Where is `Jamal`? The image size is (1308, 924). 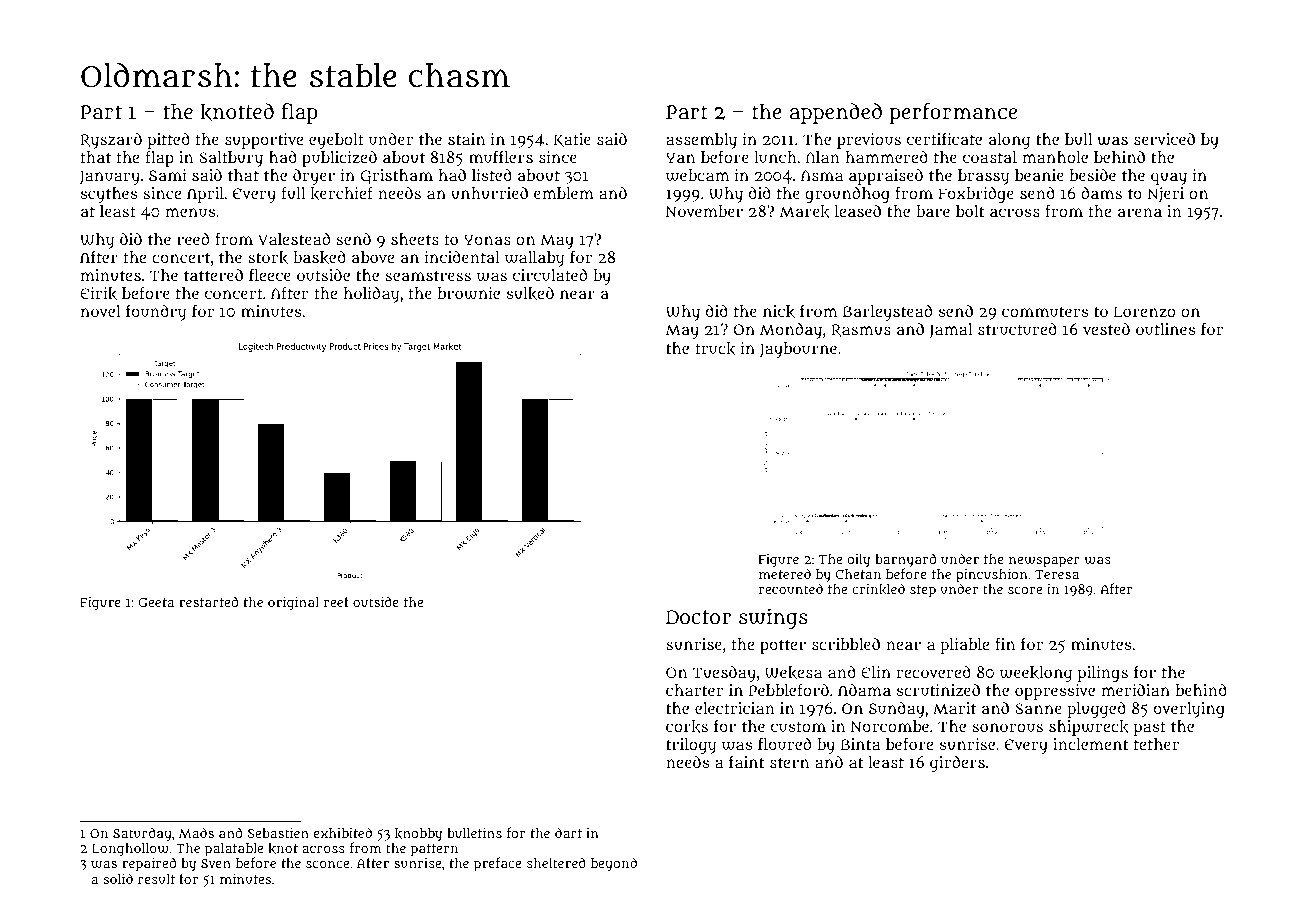 Jamal is located at coordinates (950, 331).
